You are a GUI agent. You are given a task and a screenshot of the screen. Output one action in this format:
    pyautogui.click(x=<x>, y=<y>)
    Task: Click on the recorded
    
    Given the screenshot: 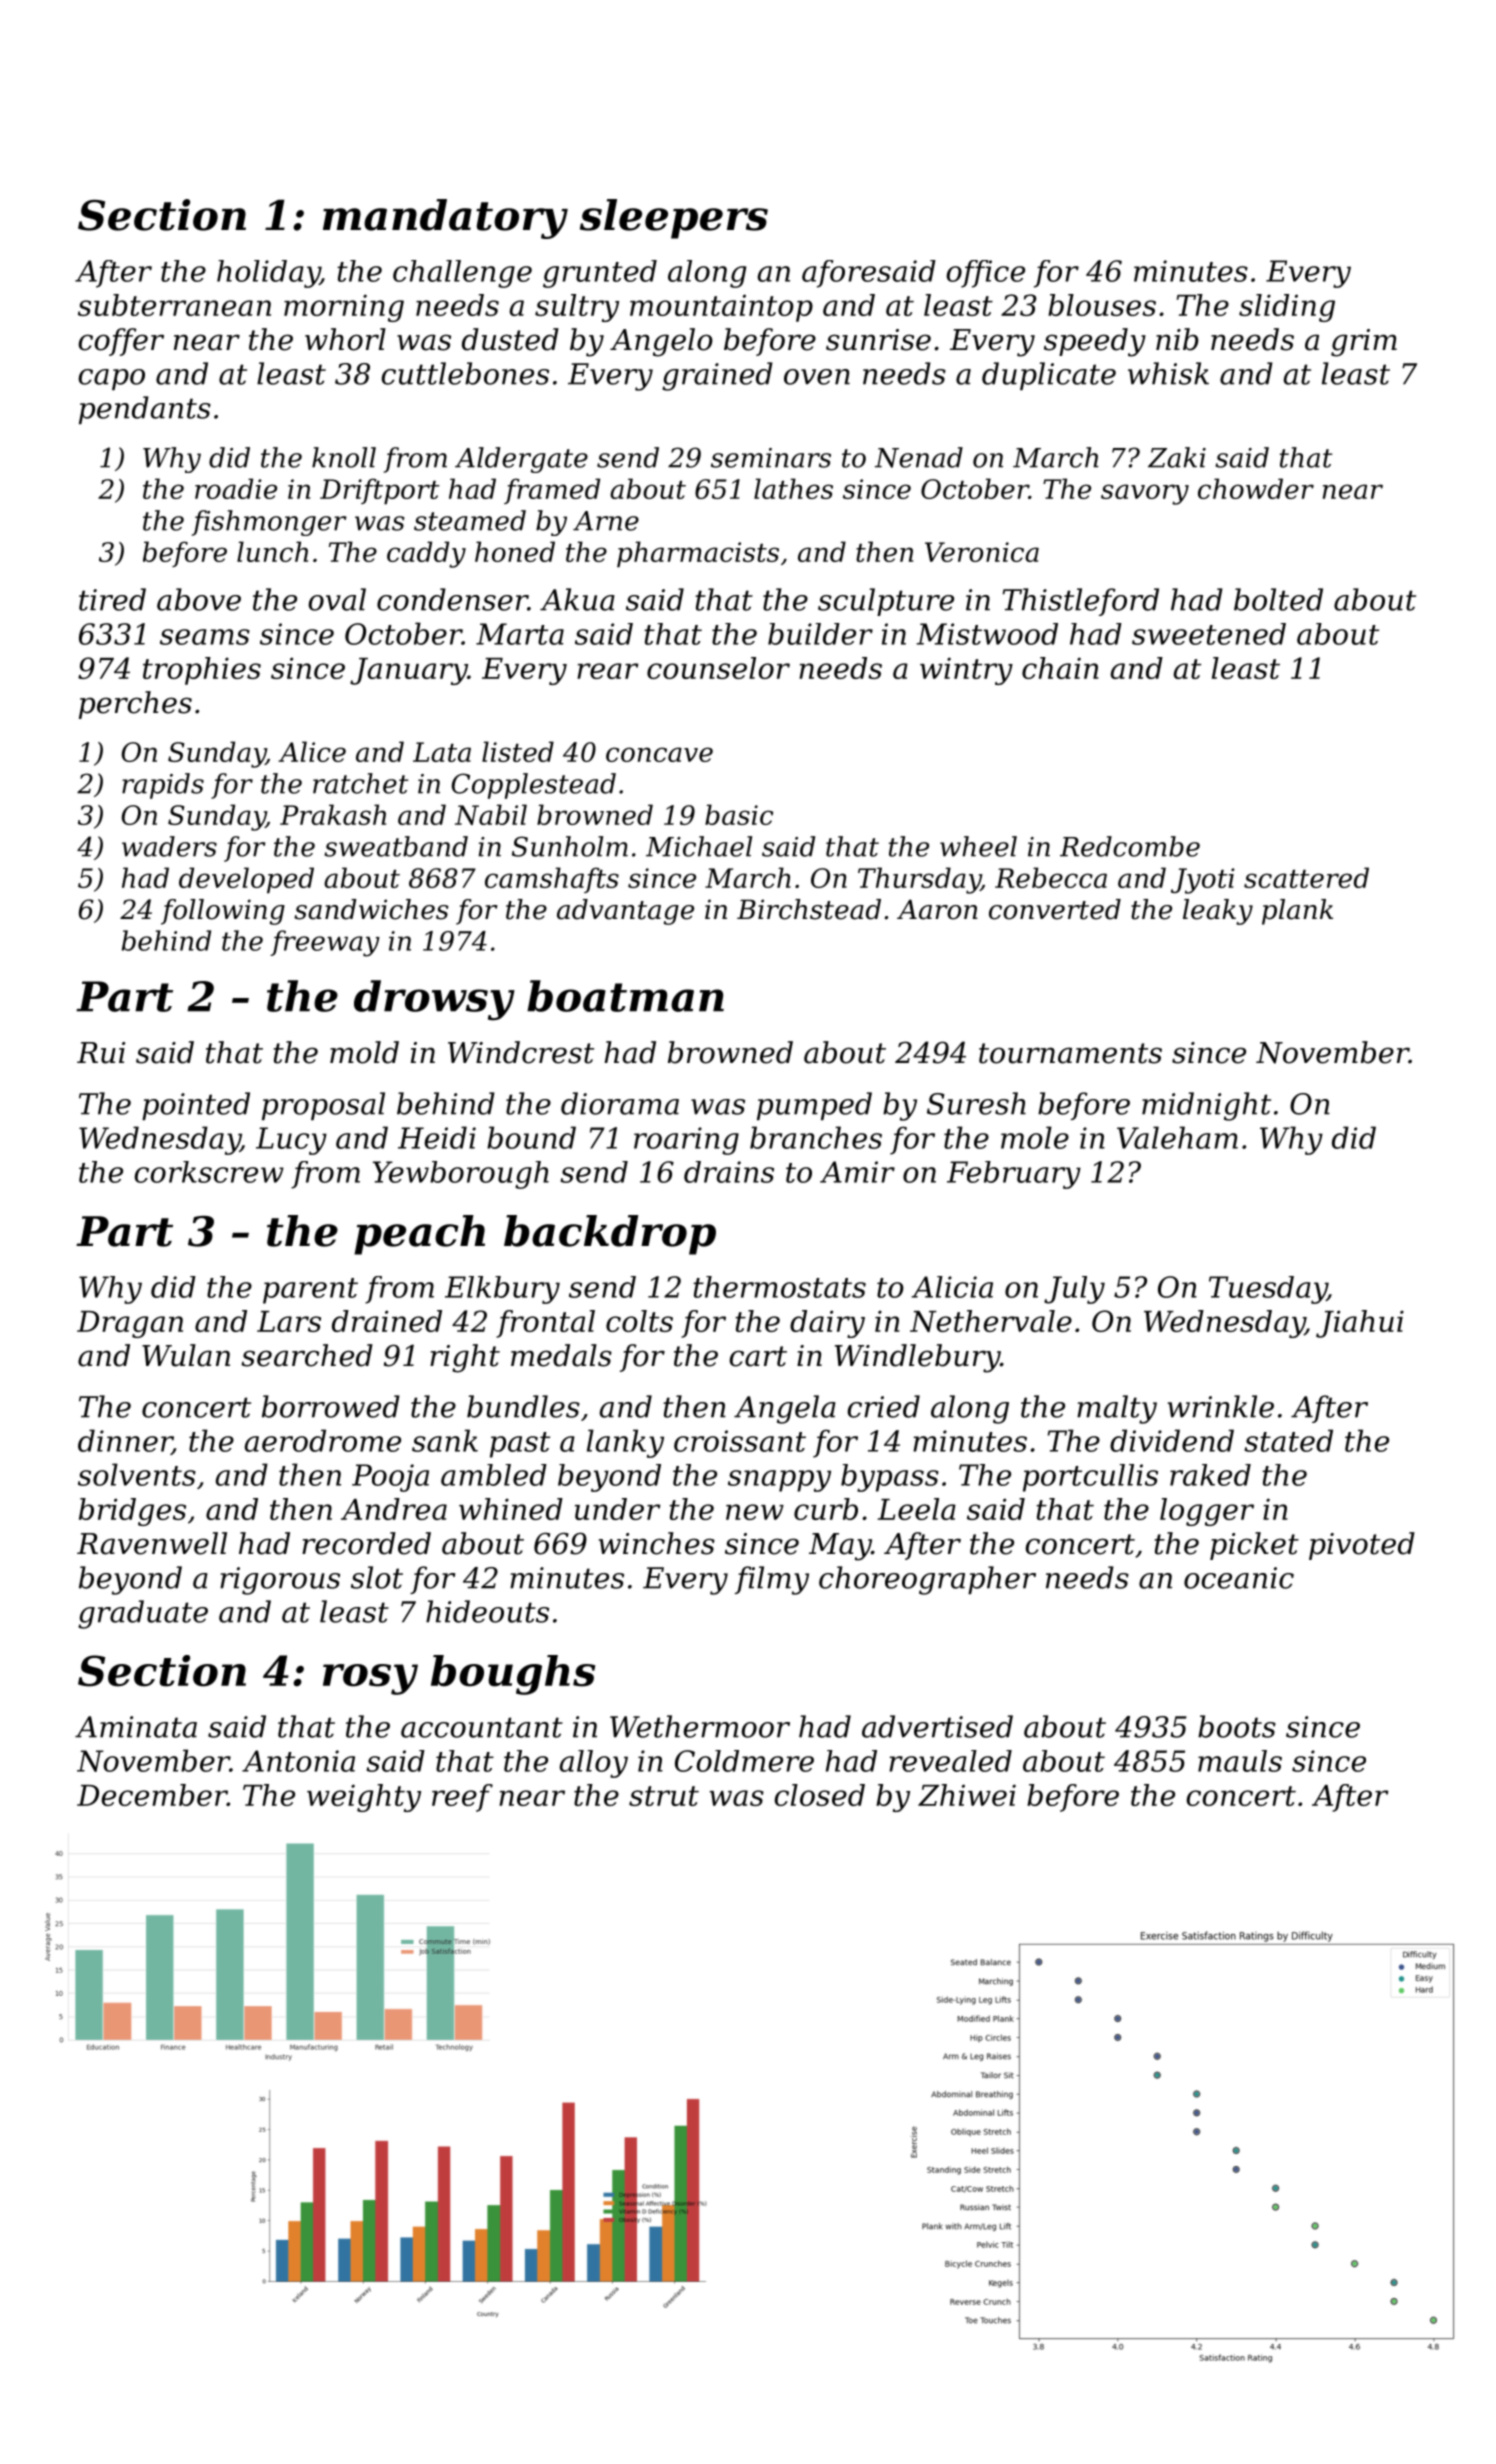 What is the action you would take?
    pyautogui.click(x=366, y=1543)
